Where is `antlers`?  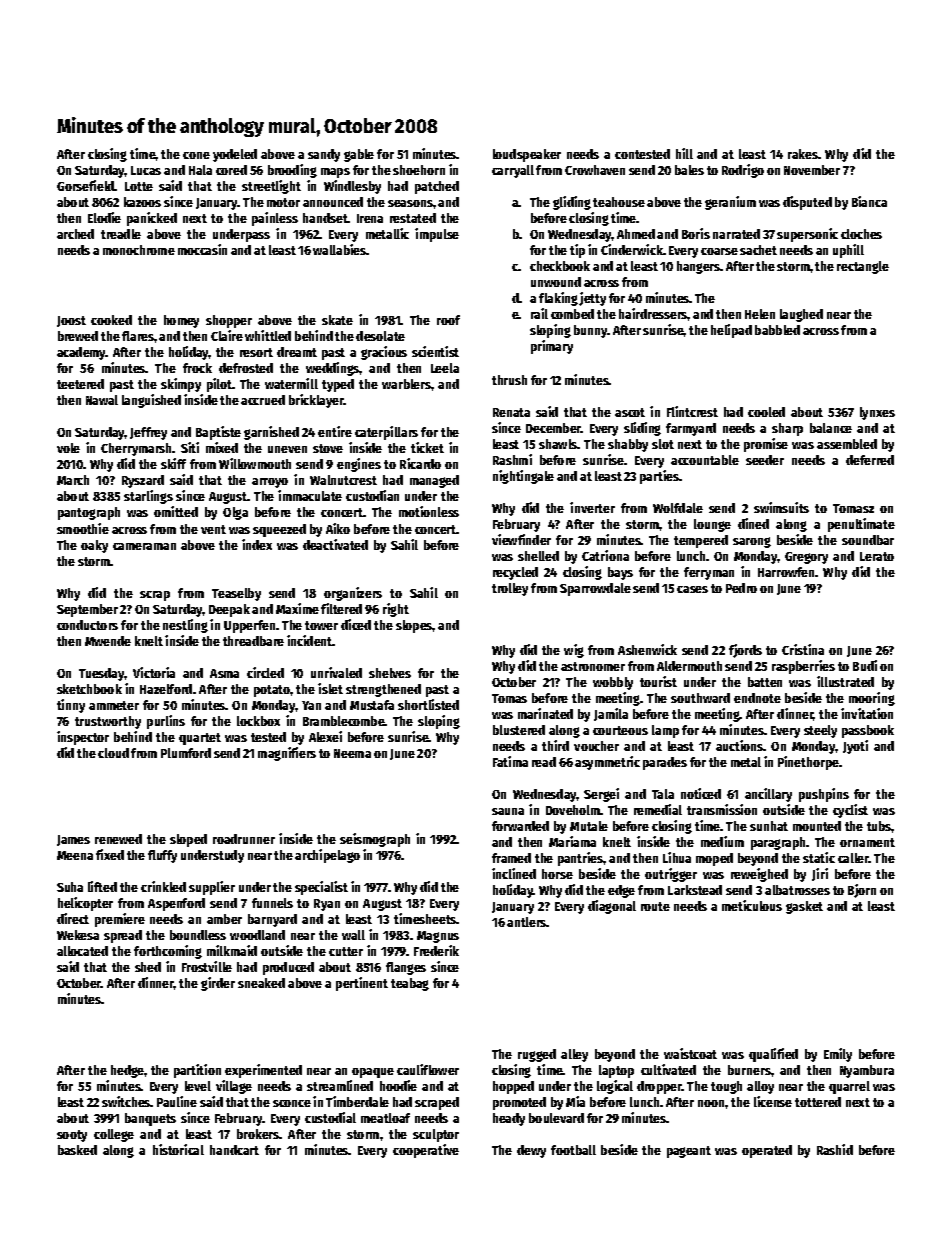
antlers is located at coordinates (527, 922).
